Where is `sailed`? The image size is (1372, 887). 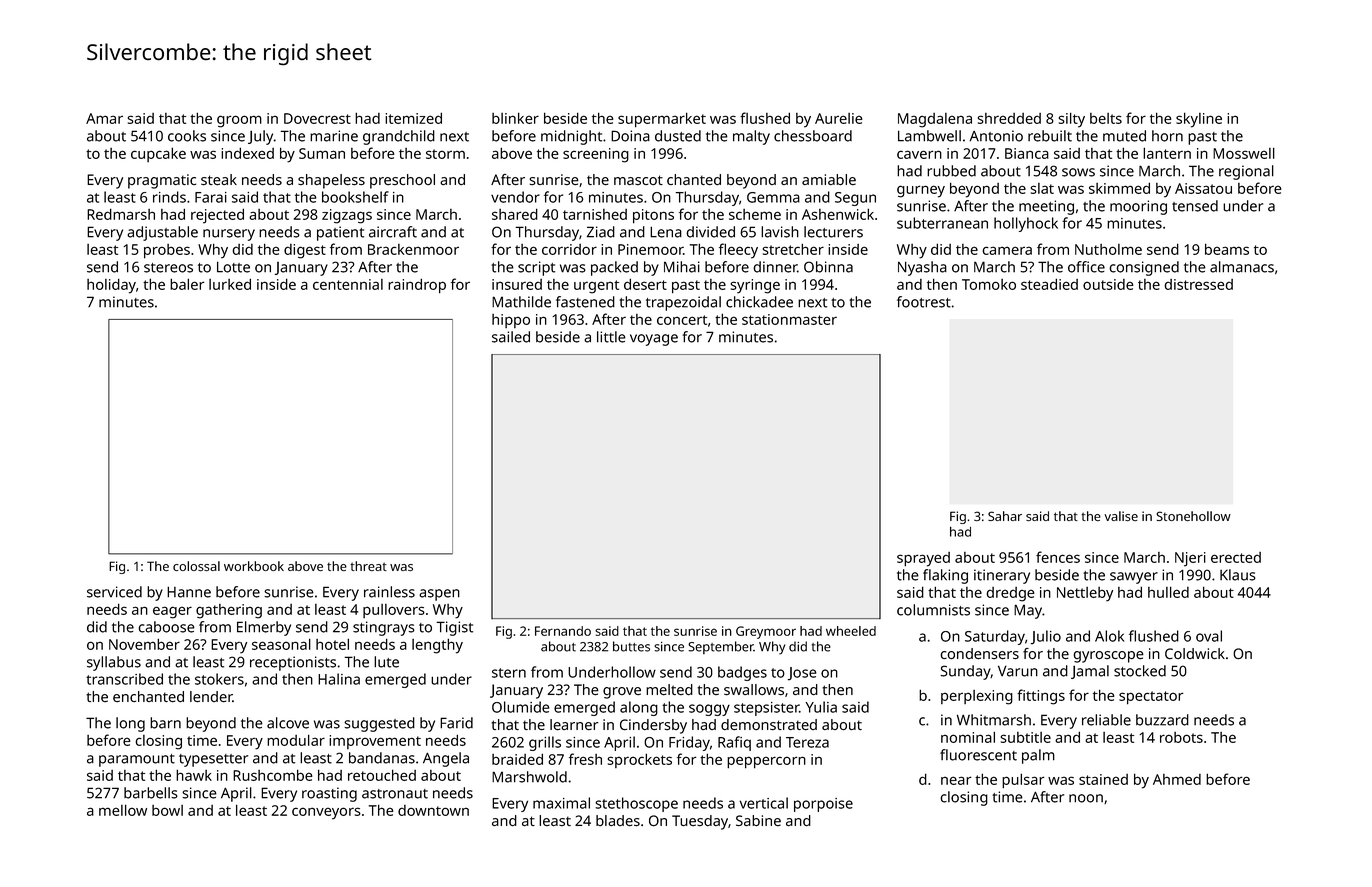
sailed is located at coordinates (511, 337).
